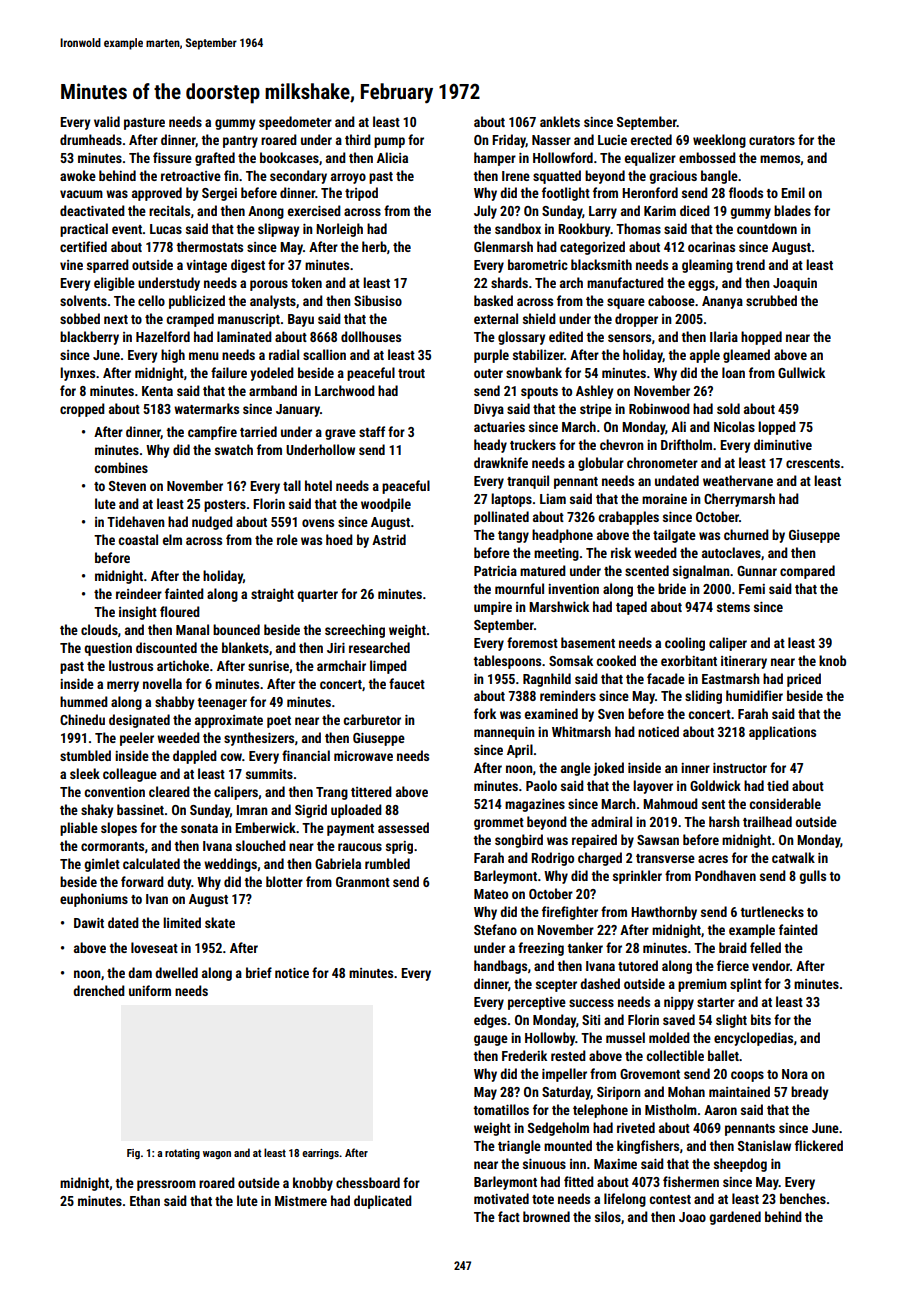 This screenshot has width=908, height=1316. I want to click on Gunnar, so click(757, 571).
